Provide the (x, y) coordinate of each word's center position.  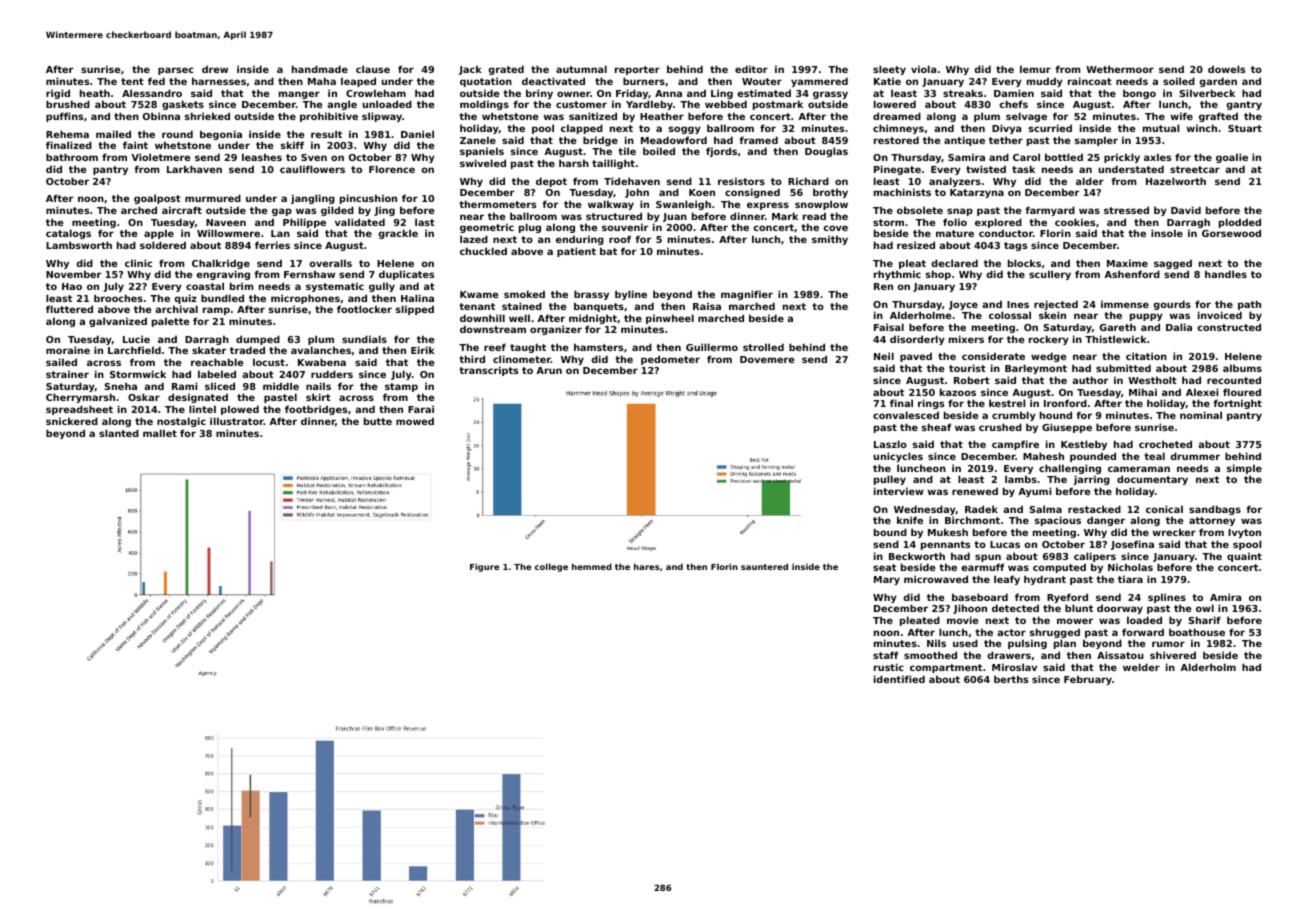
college (551, 567)
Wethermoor (1120, 69)
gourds (1172, 305)
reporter (637, 70)
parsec (176, 71)
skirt (318, 397)
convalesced (906, 415)
